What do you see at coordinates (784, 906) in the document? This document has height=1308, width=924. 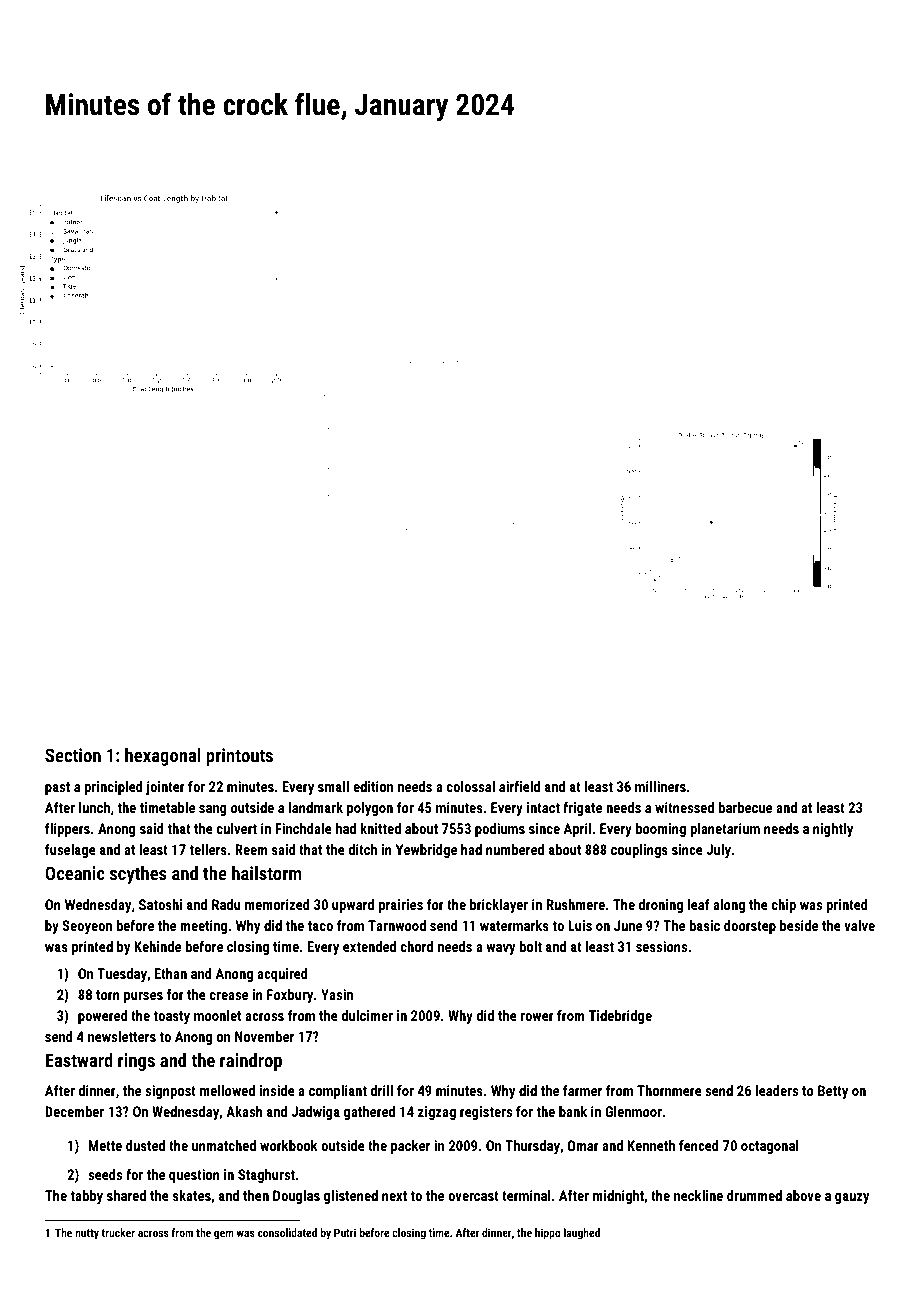 I see `chip` at bounding box center [784, 906].
